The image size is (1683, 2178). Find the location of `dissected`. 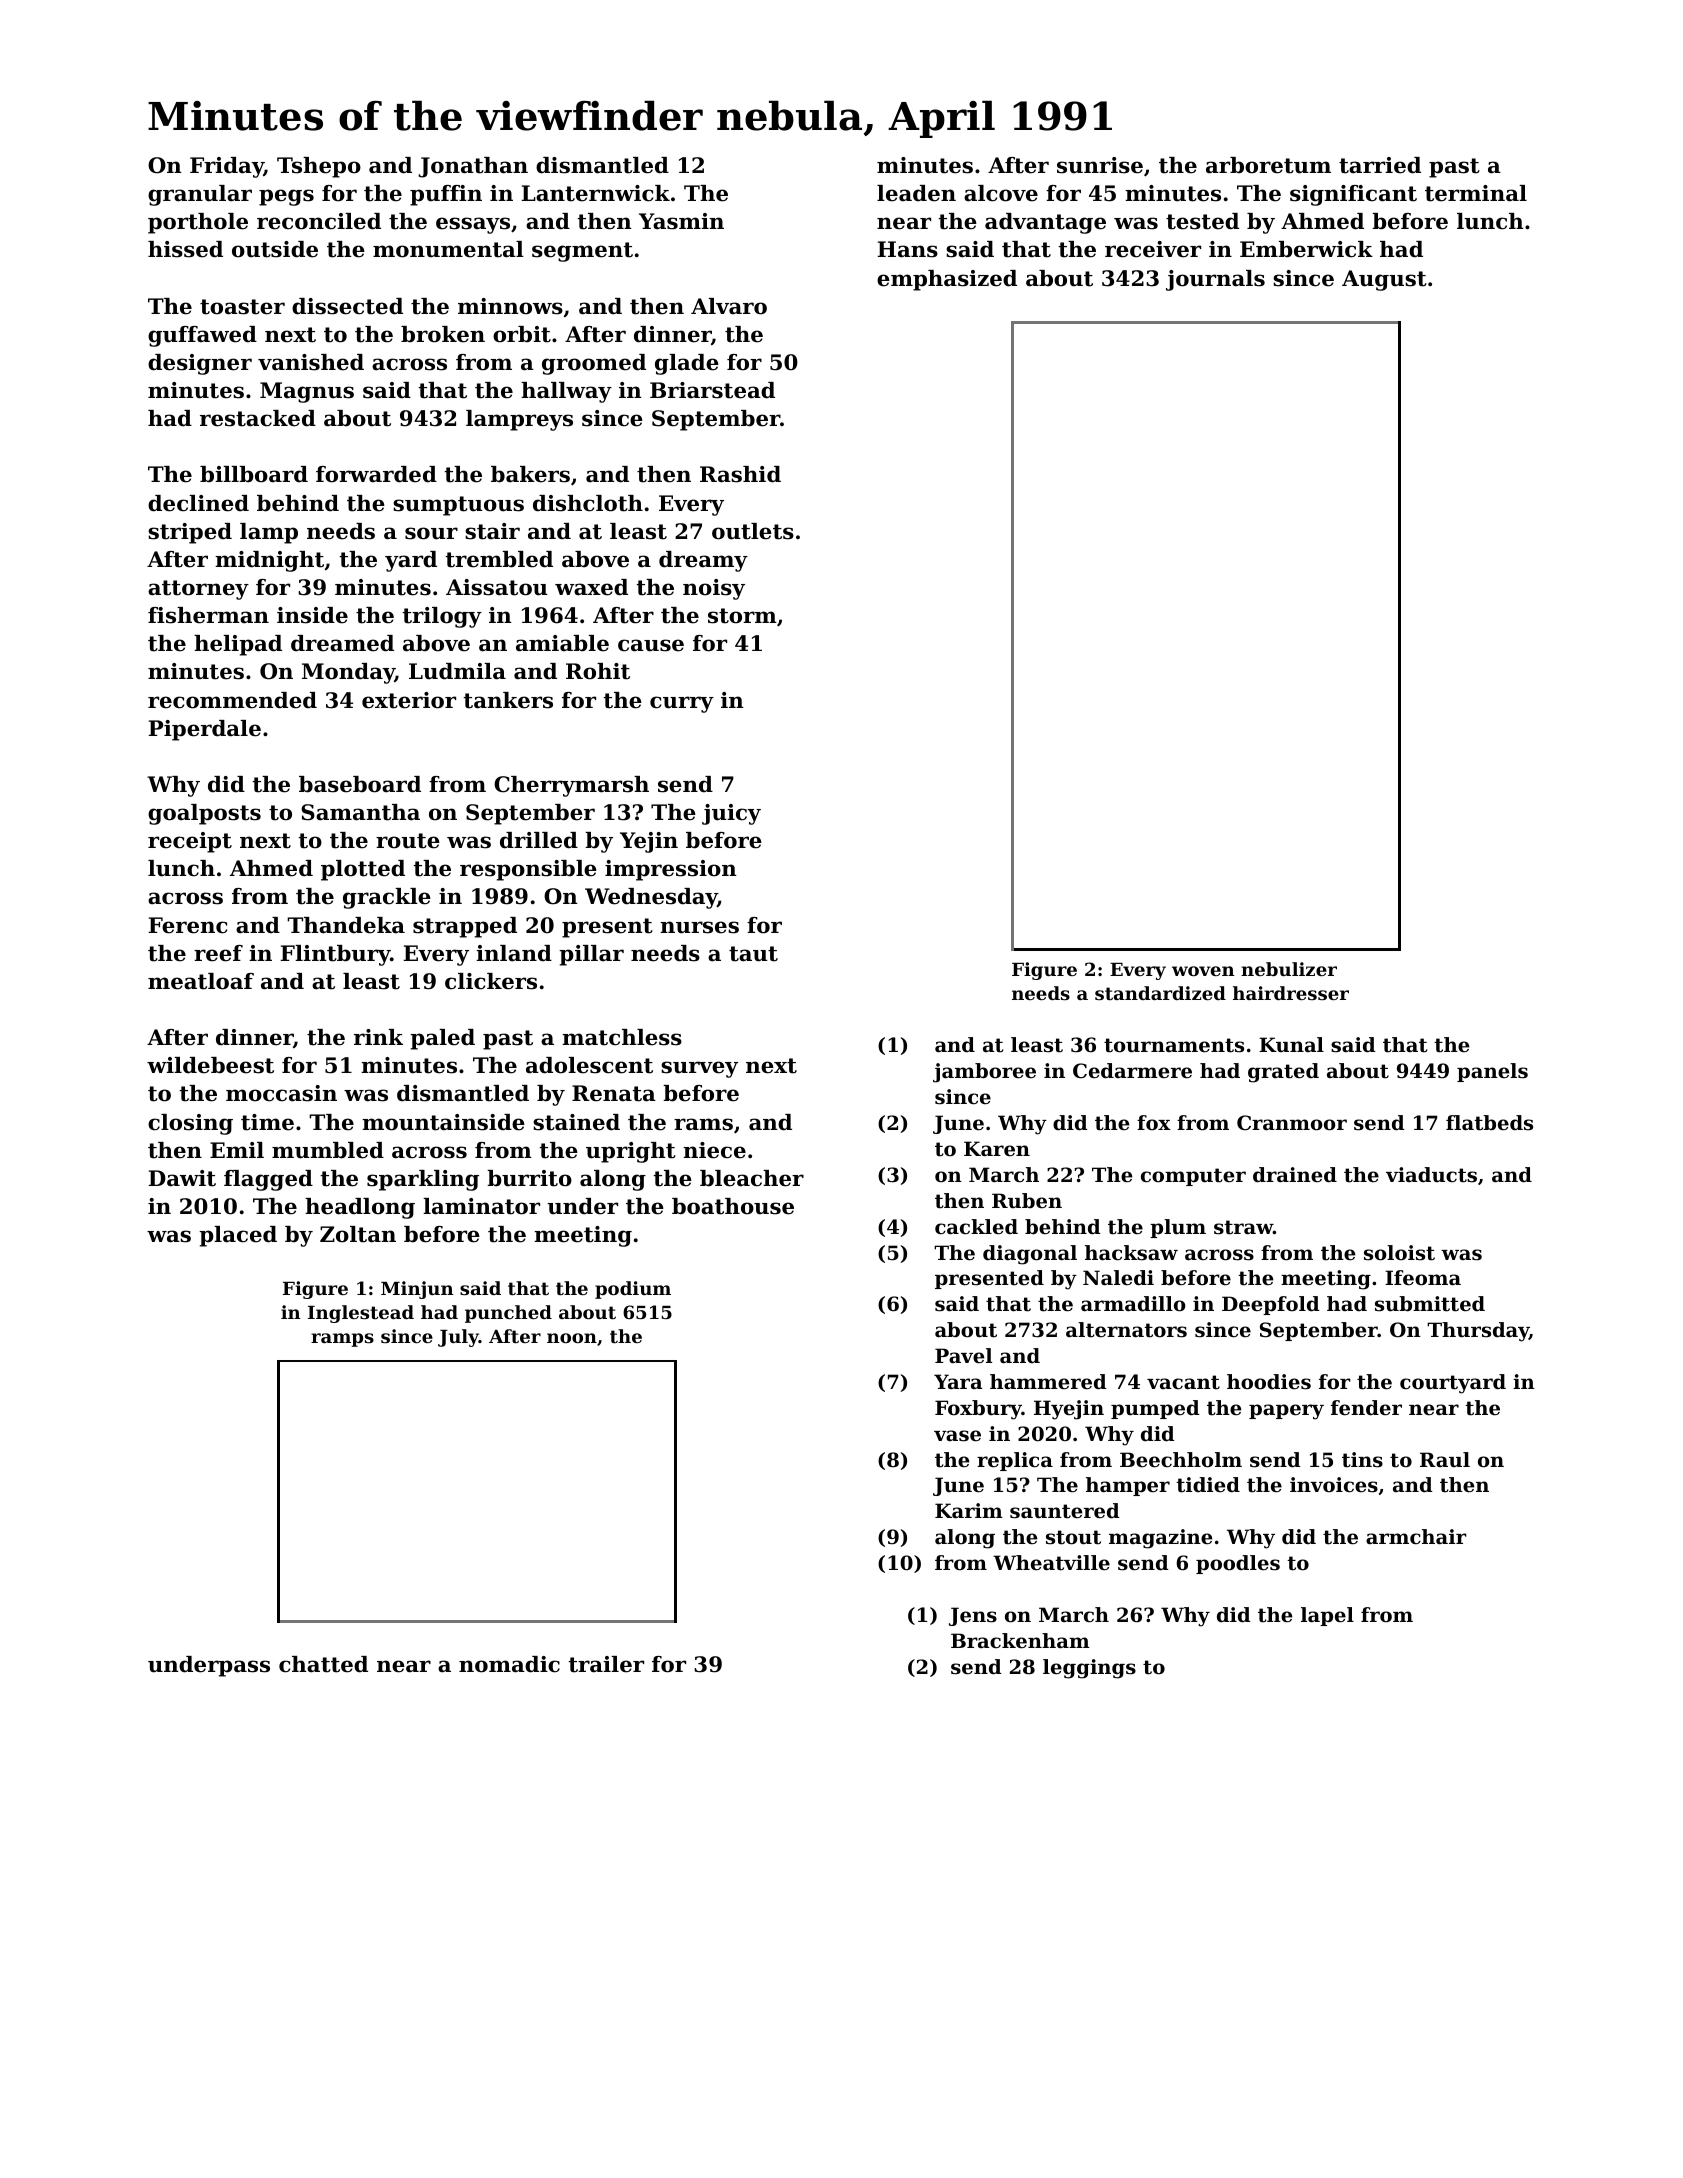

dissected is located at coordinates (347, 306).
